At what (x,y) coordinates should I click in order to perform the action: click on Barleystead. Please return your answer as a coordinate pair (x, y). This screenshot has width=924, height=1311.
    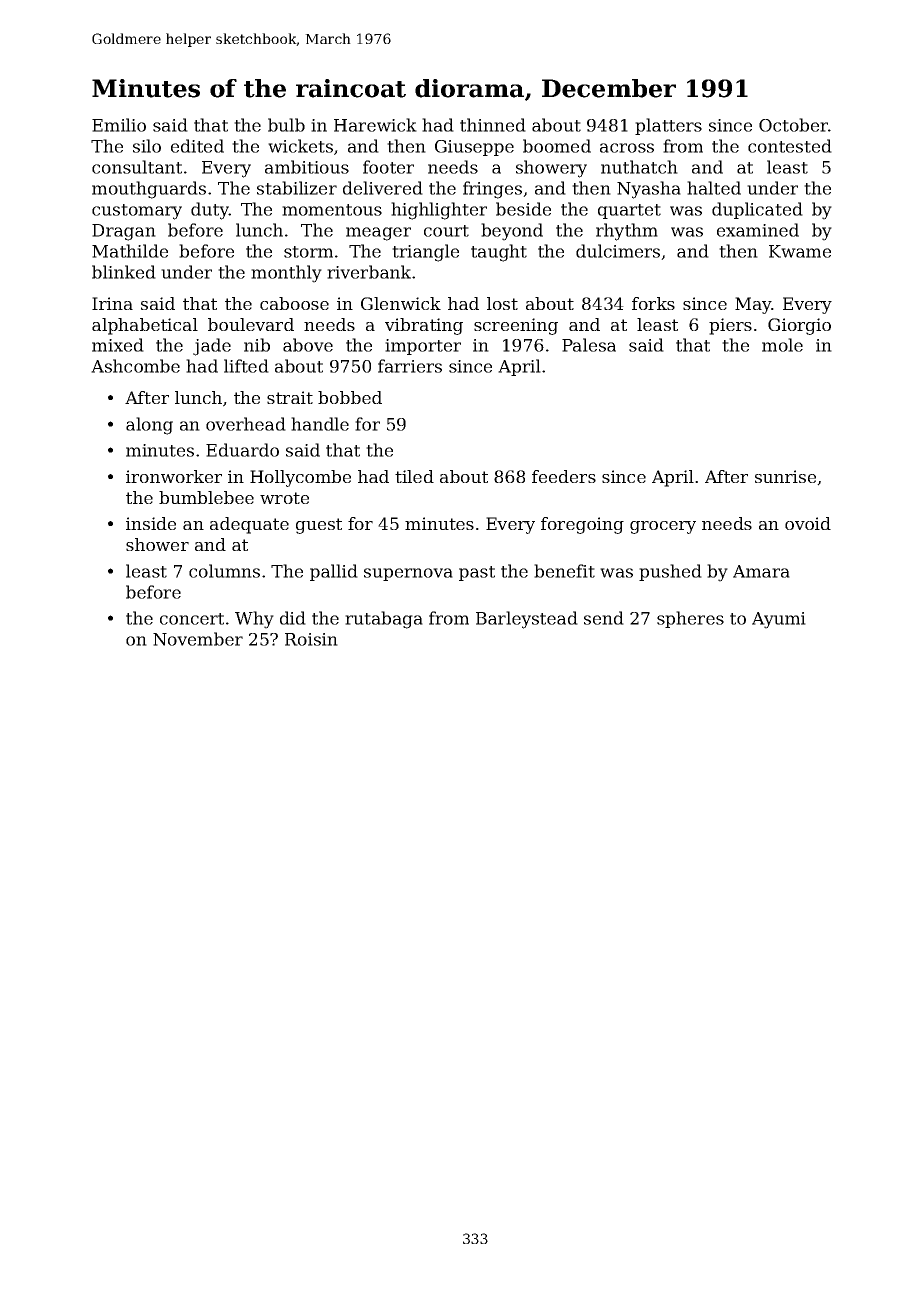
    Looking at the image, I should click on (527, 620).
